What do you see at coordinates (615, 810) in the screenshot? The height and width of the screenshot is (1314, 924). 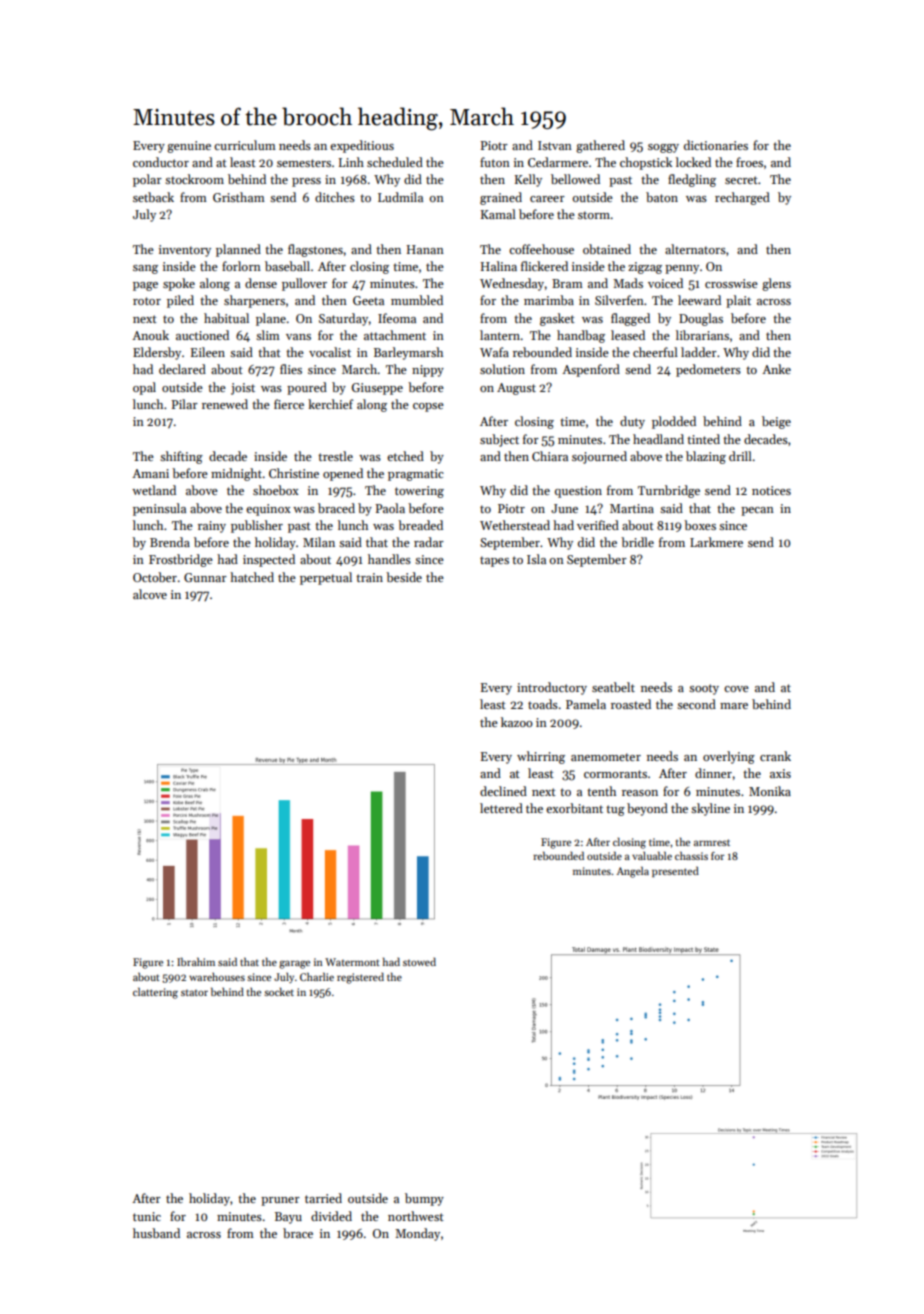 I see `tug` at bounding box center [615, 810].
